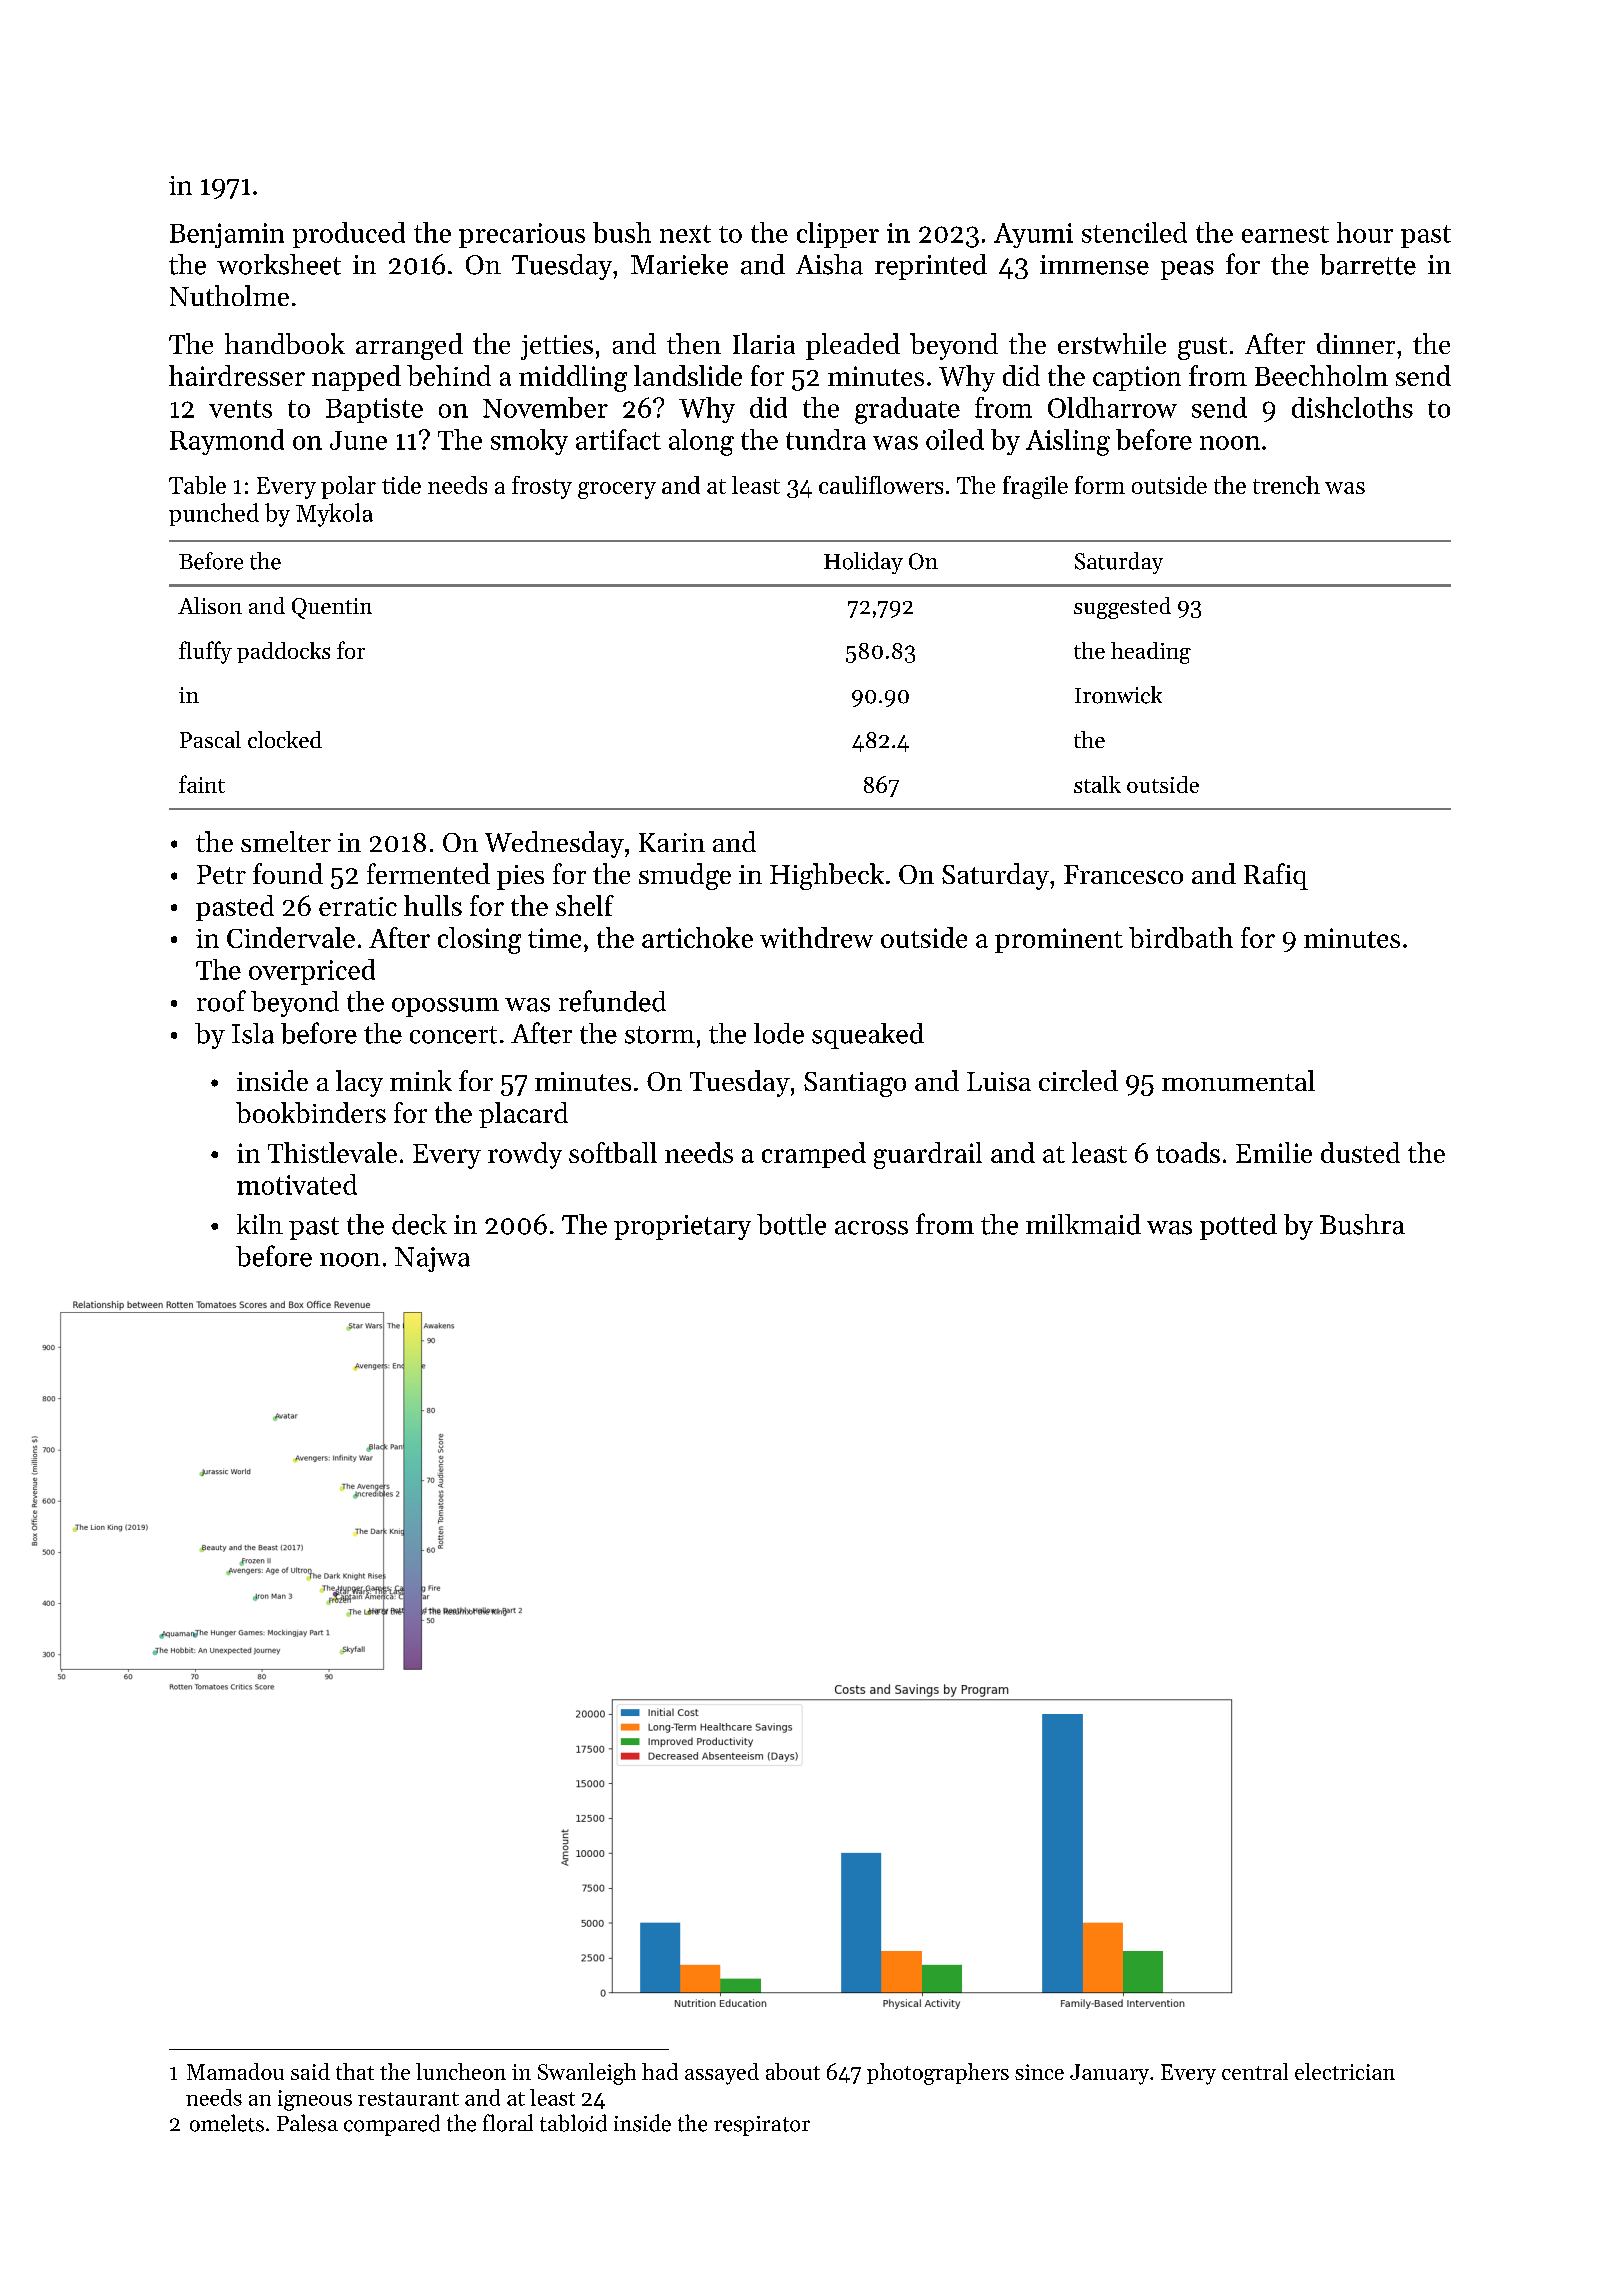 This screenshot has width=1620, height=2292. What do you see at coordinates (227, 2123) in the screenshot?
I see `omelets` at bounding box center [227, 2123].
